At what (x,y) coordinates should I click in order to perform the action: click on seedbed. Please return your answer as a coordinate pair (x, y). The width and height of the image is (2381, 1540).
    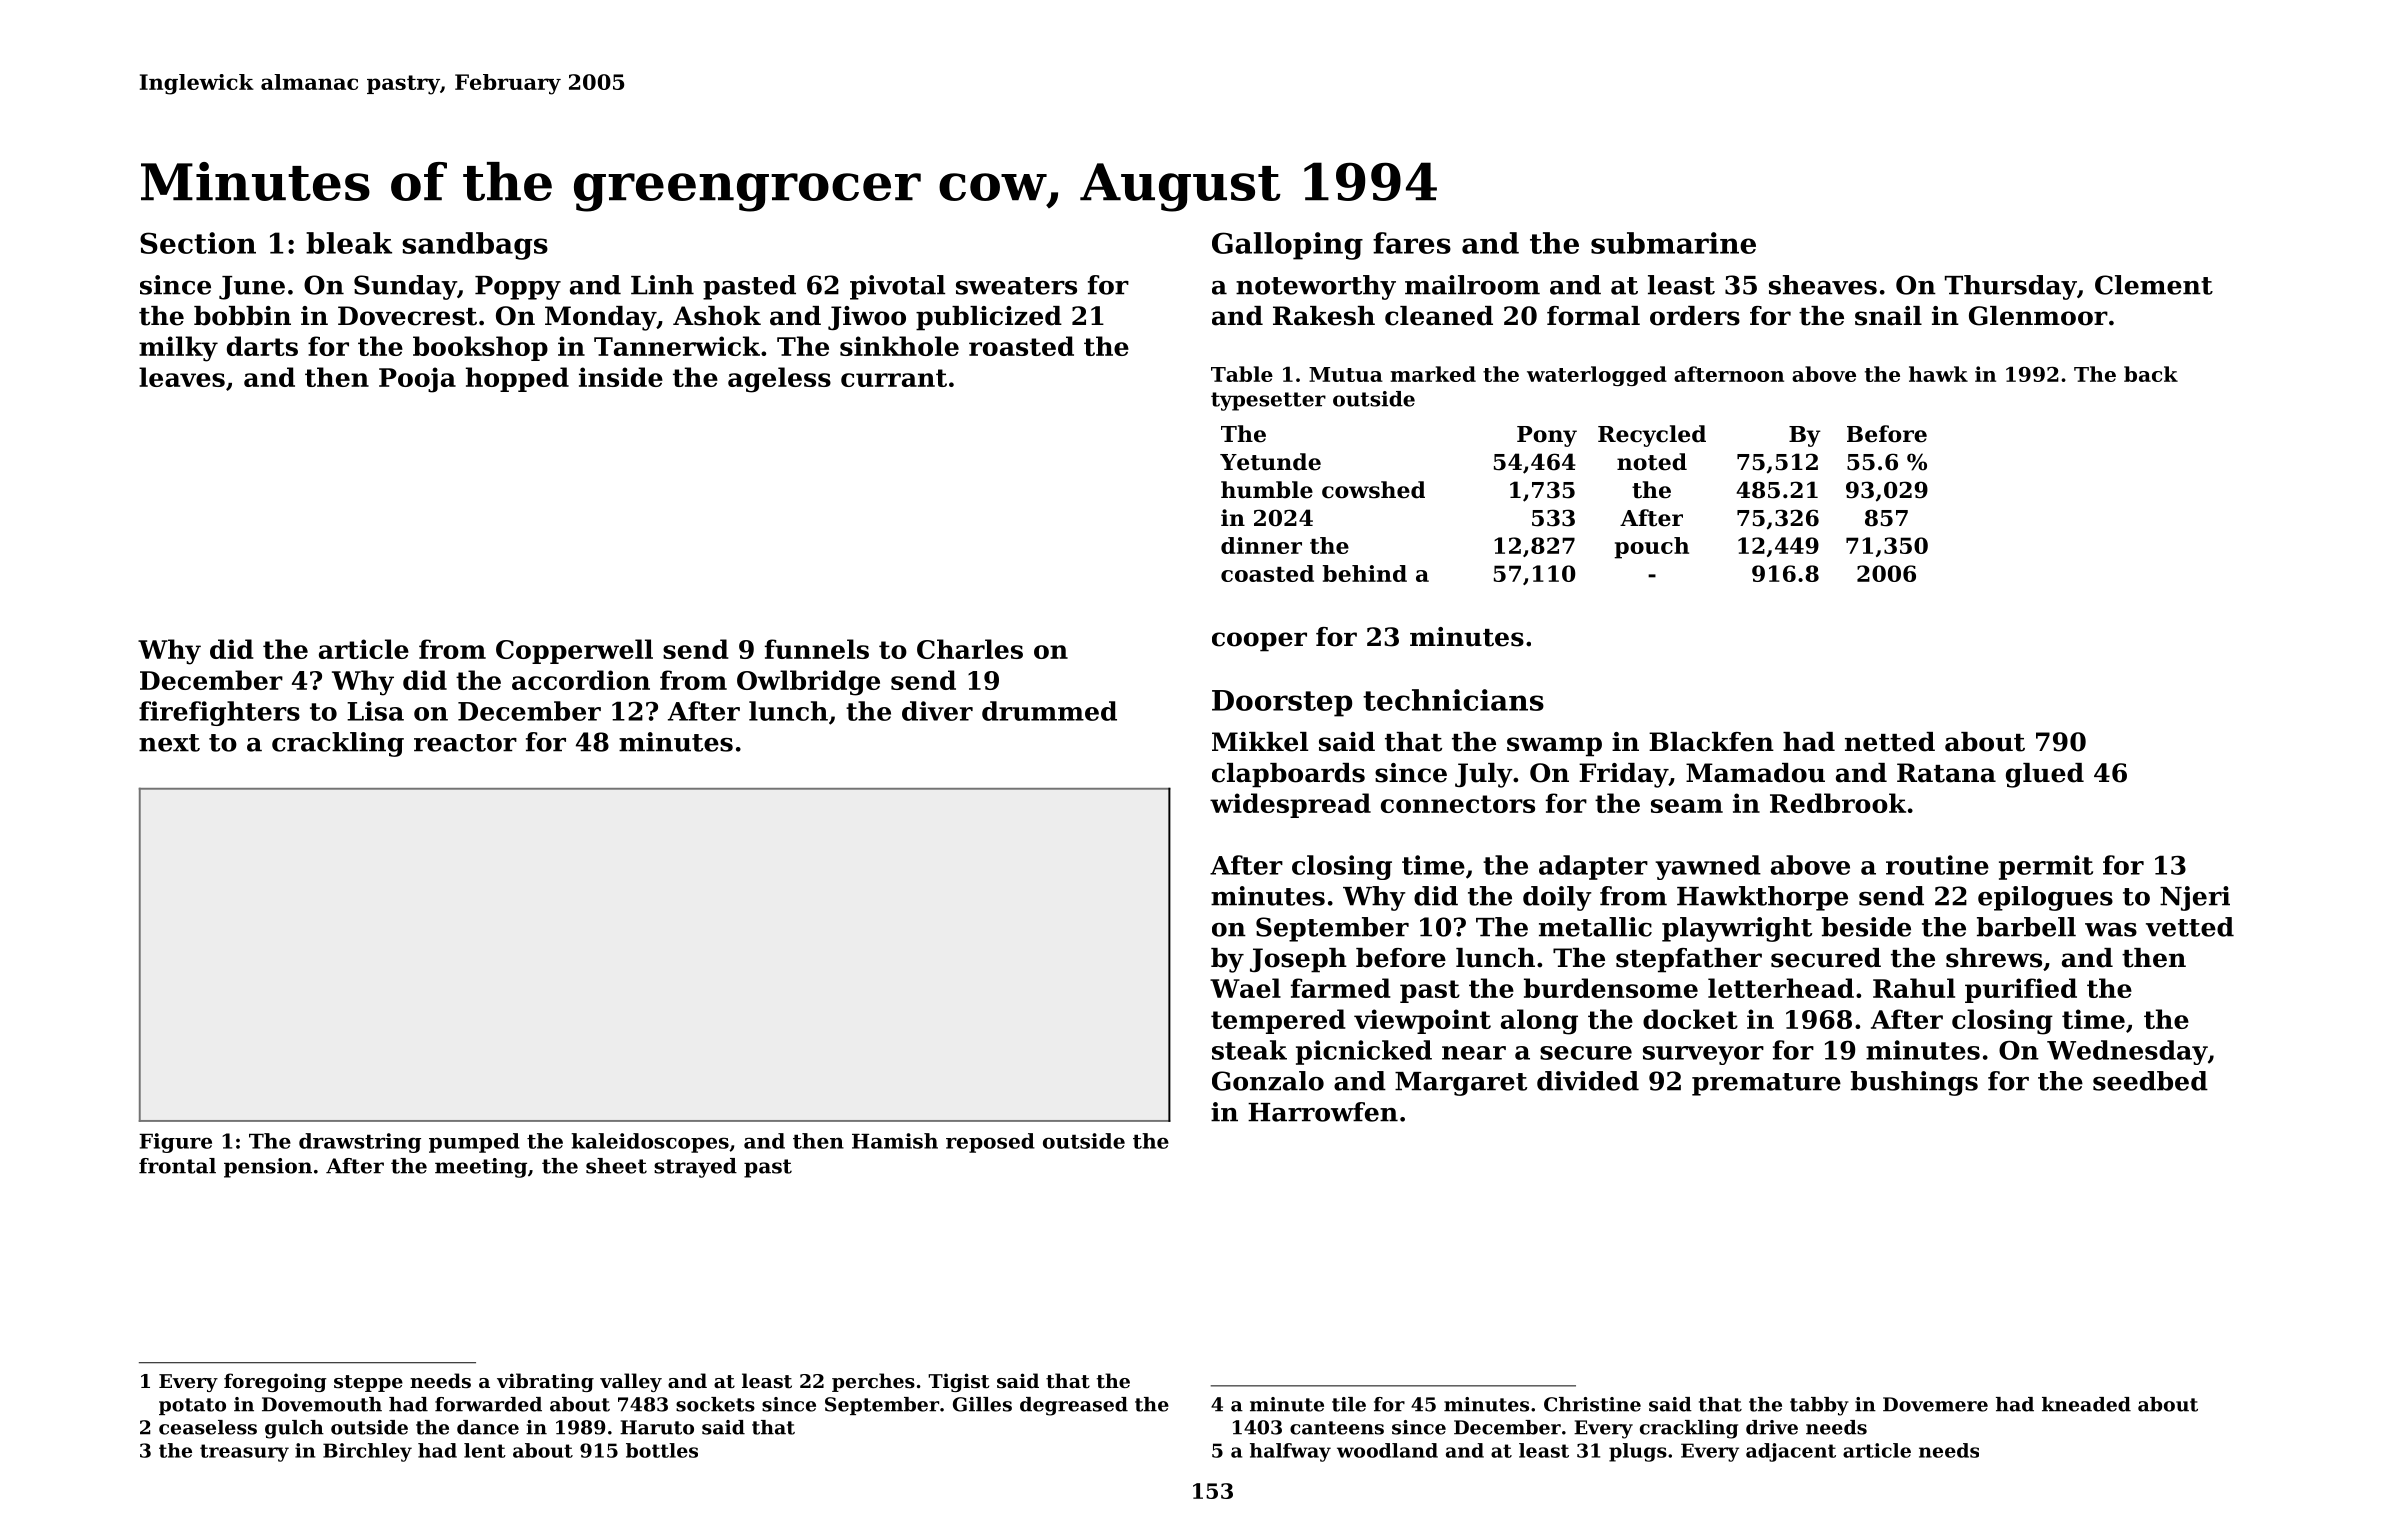
    Looking at the image, I should click on (2150, 1081).
